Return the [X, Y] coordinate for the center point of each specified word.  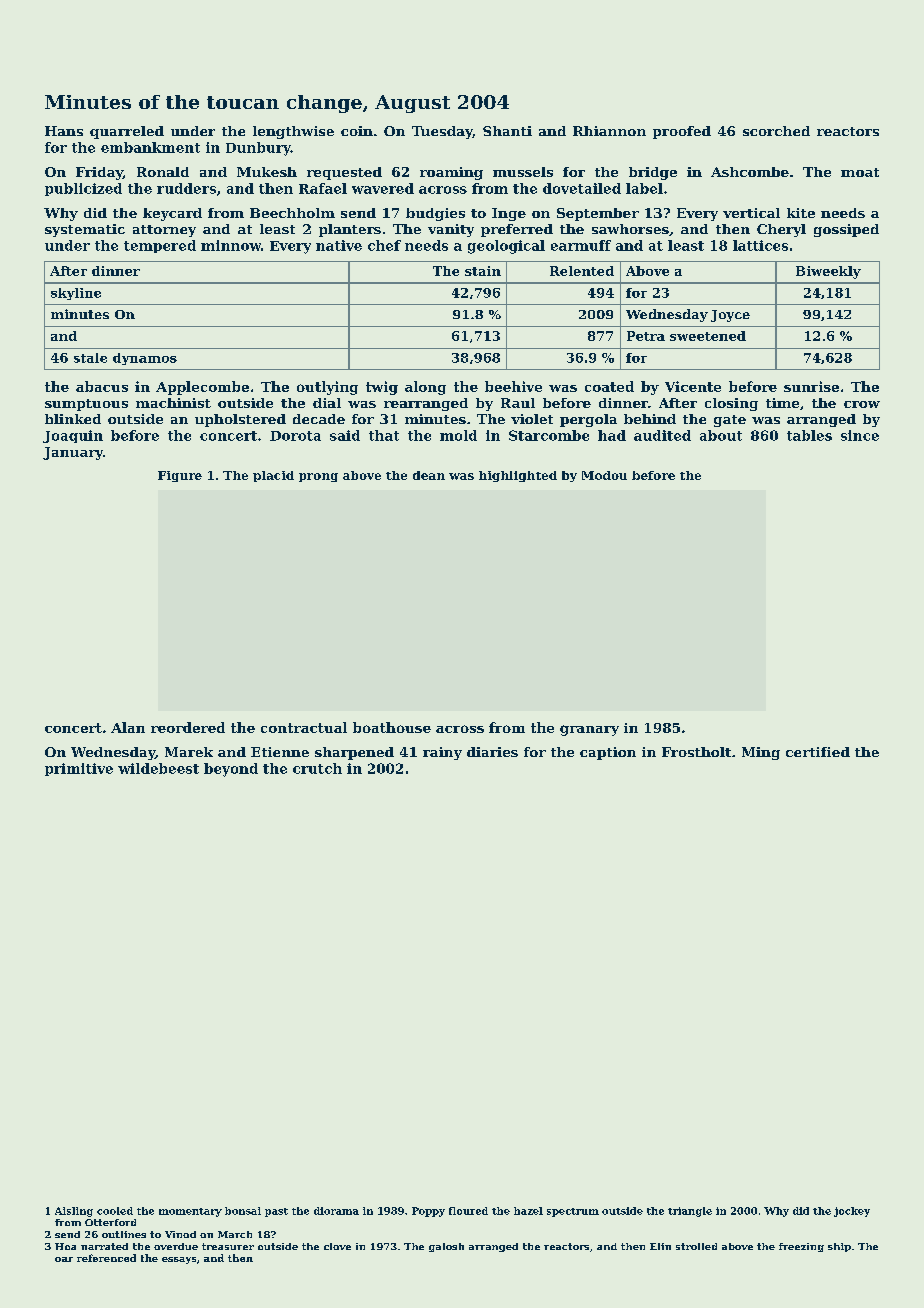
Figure [180, 476]
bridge [653, 173]
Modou [604, 475]
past [276, 1212]
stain [483, 271]
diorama [336, 1211]
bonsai [243, 1211]
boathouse [392, 727]
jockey [852, 1212]
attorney [164, 231]
